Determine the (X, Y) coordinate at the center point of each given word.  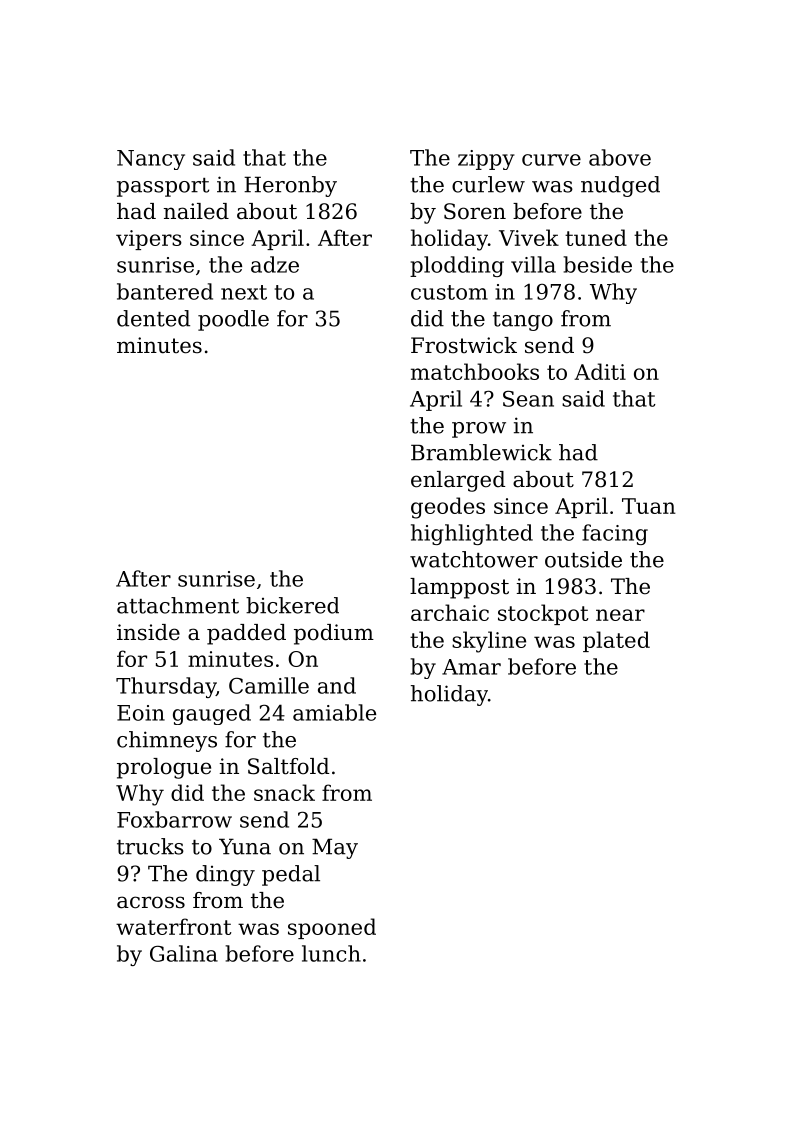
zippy (486, 160)
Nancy (151, 160)
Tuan (649, 506)
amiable (334, 712)
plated (616, 641)
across (151, 902)
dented (153, 318)
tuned (596, 237)
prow (479, 430)
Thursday (166, 687)
